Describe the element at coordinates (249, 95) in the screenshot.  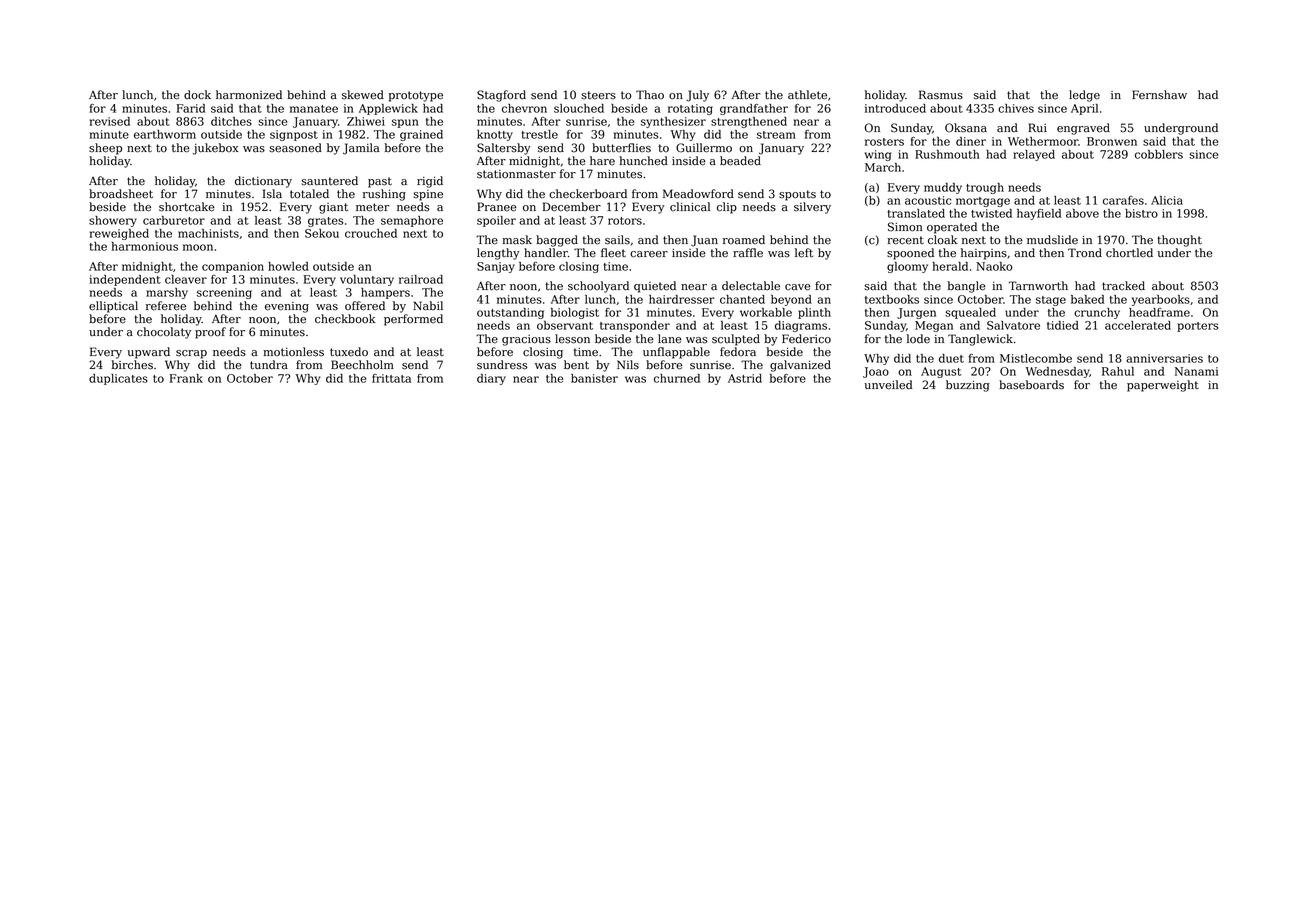
I see `harmonized` at that location.
